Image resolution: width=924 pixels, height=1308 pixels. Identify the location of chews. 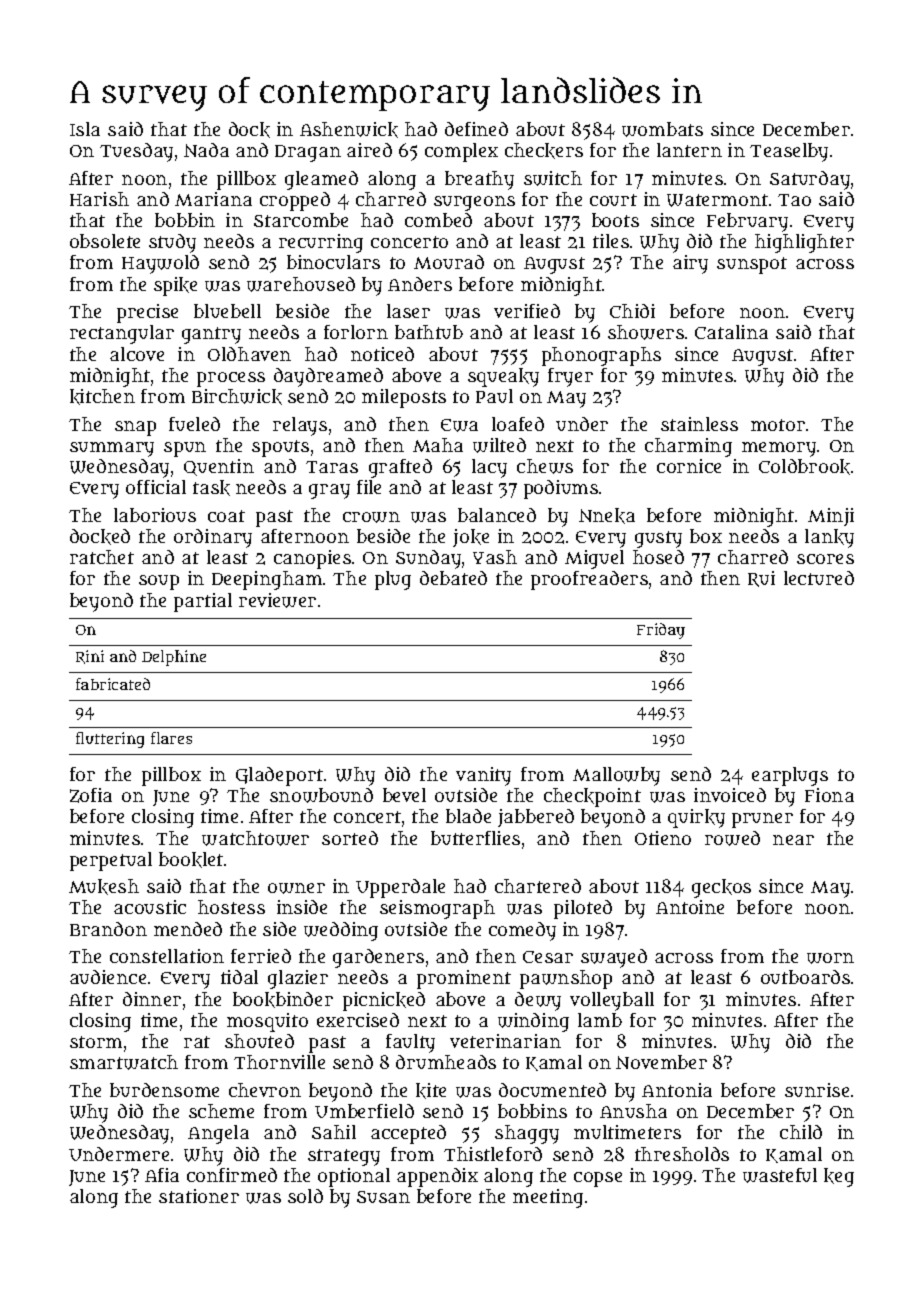
(545, 466).
